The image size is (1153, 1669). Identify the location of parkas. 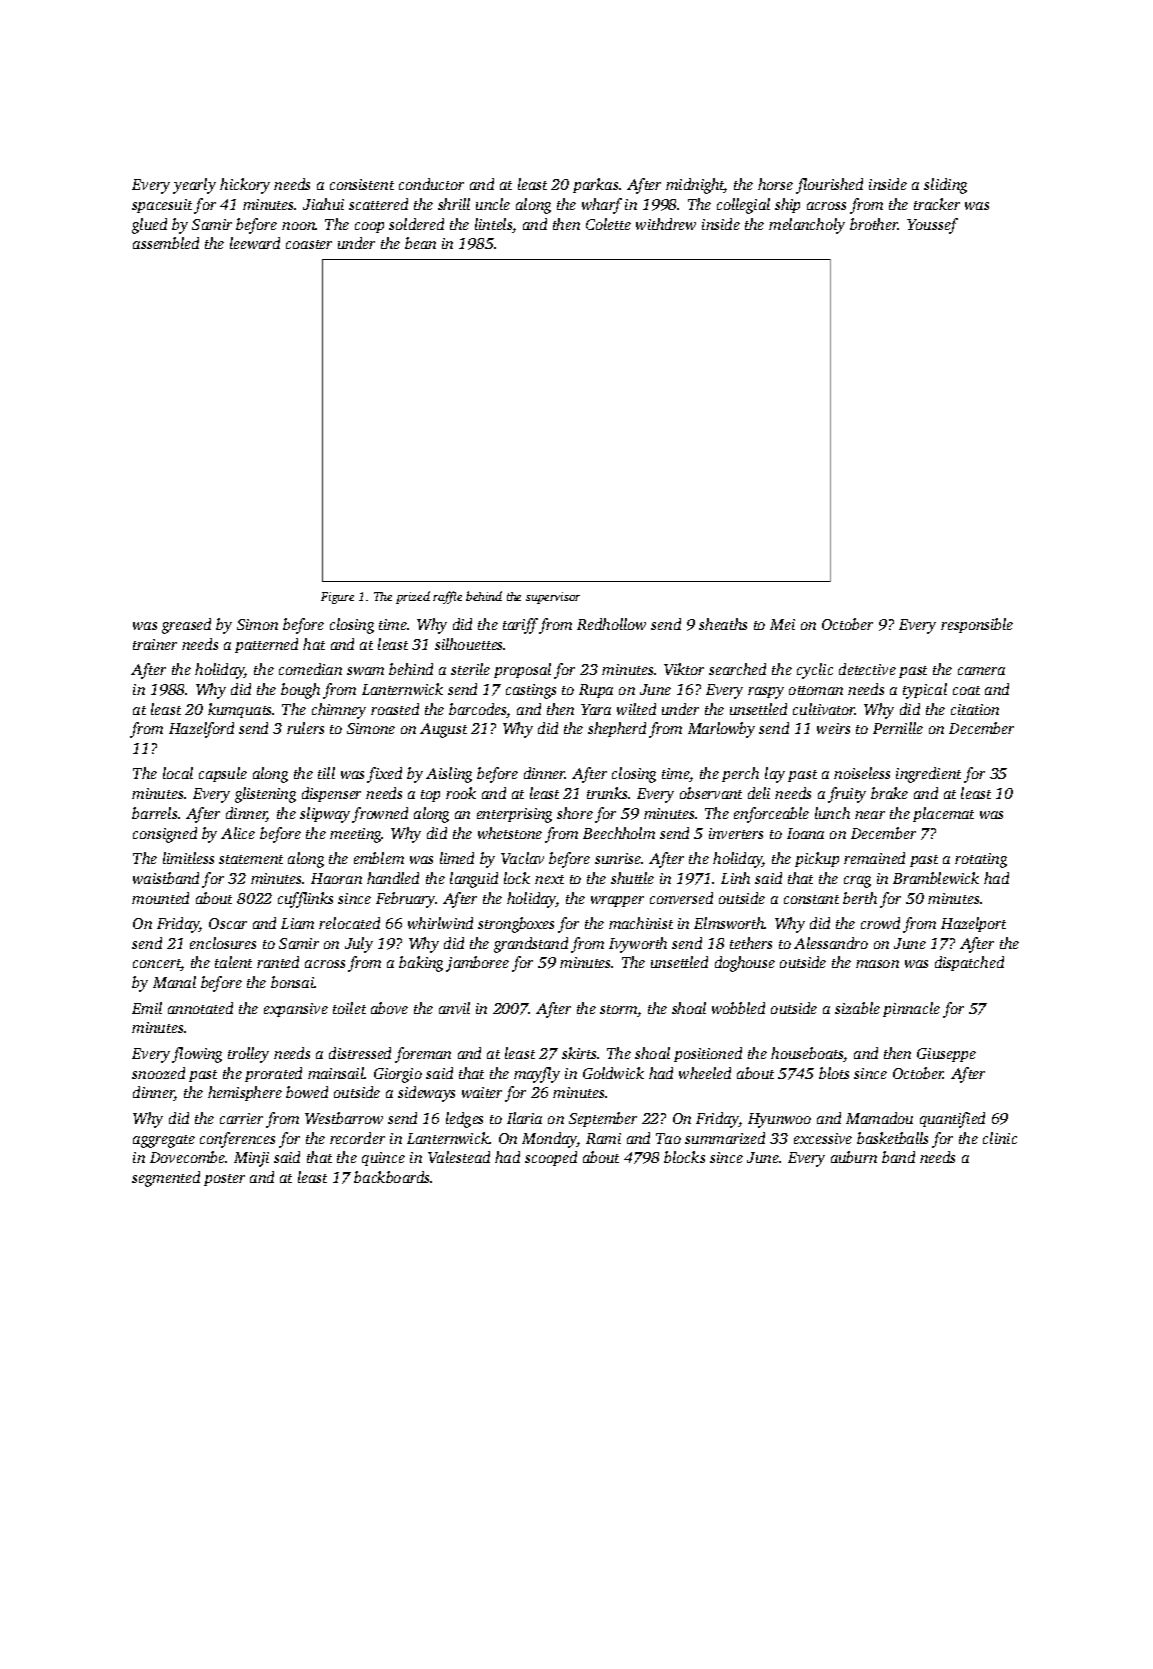
(595, 185).
